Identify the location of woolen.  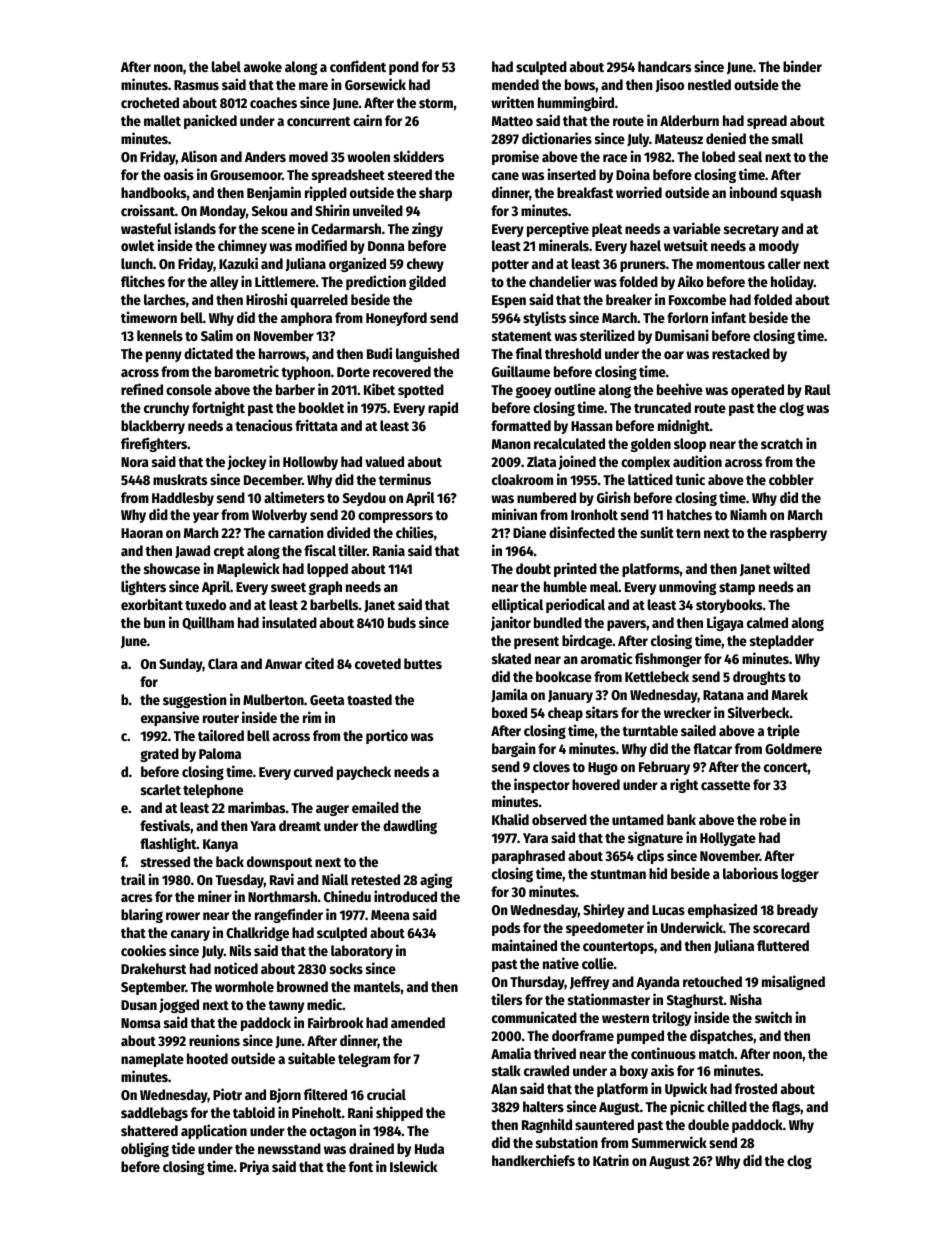
(368, 156).
